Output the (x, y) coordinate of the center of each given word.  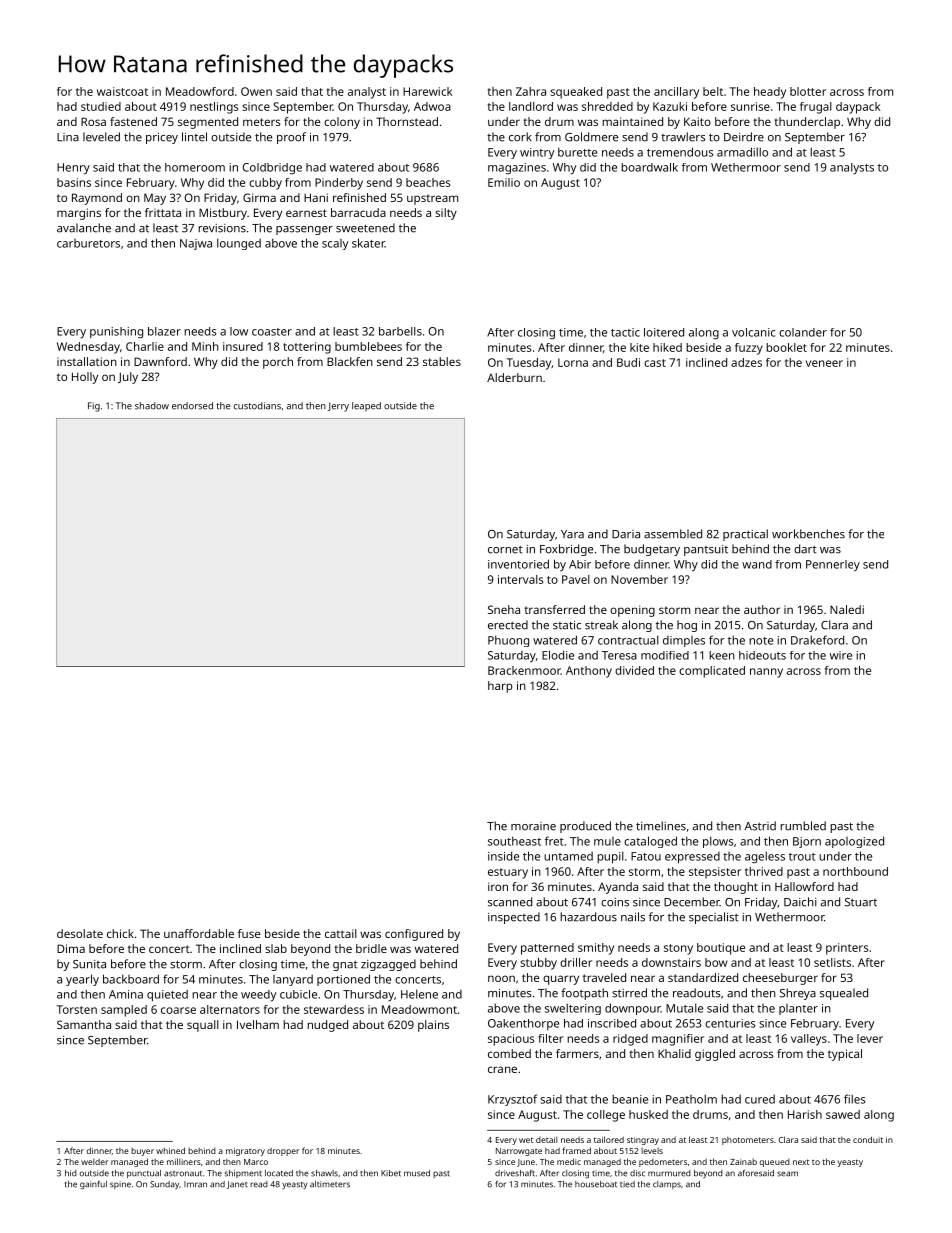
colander (803, 332)
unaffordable (199, 933)
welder (94, 1162)
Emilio (504, 182)
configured (414, 935)
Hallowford (804, 886)
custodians (257, 406)
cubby (265, 184)
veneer (824, 363)
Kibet (391, 1173)
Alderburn (514, 377)
